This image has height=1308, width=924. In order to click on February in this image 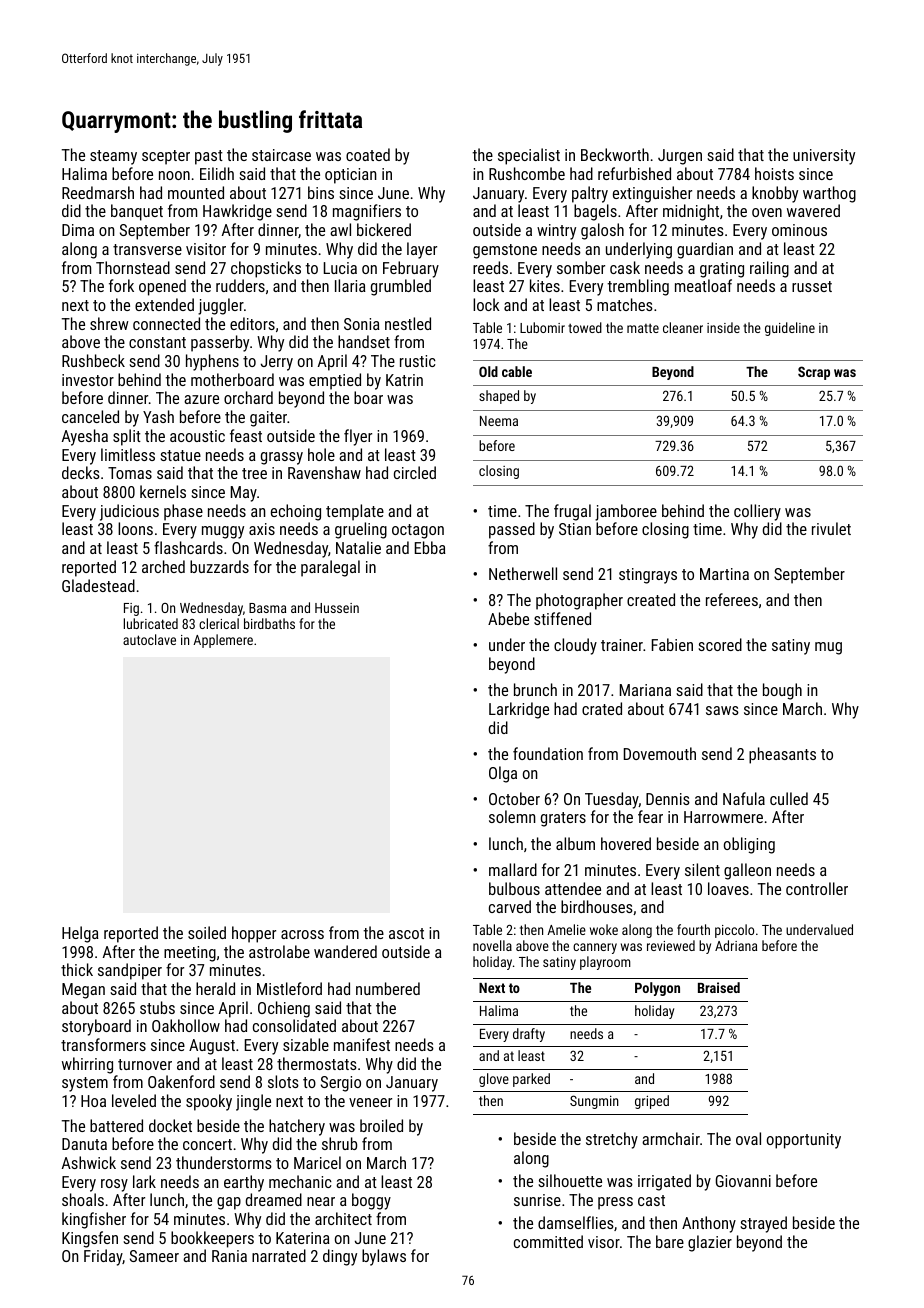, I will do `click(411, 269)`.
